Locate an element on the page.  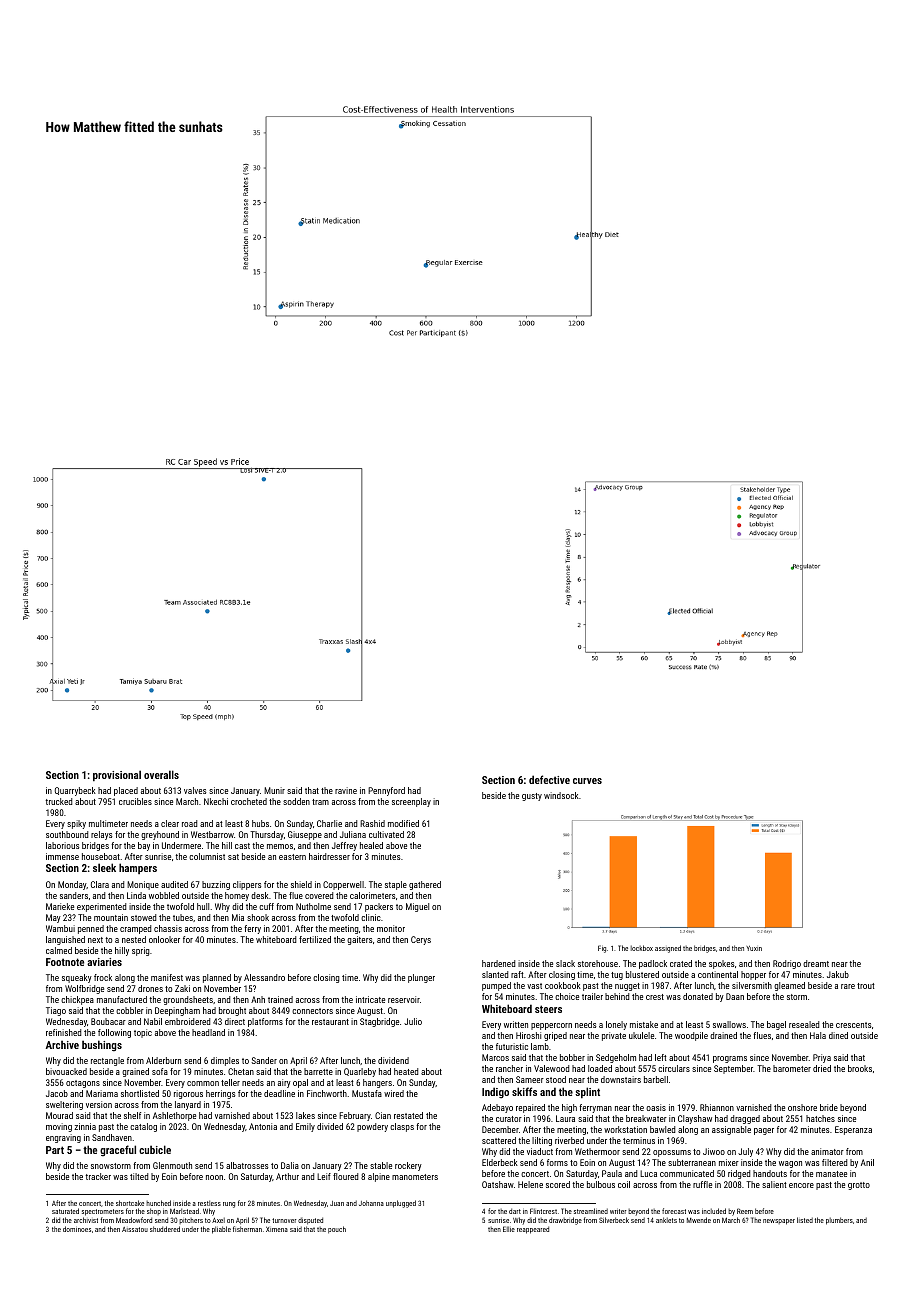
continental is located at coordinates (718, 974).
